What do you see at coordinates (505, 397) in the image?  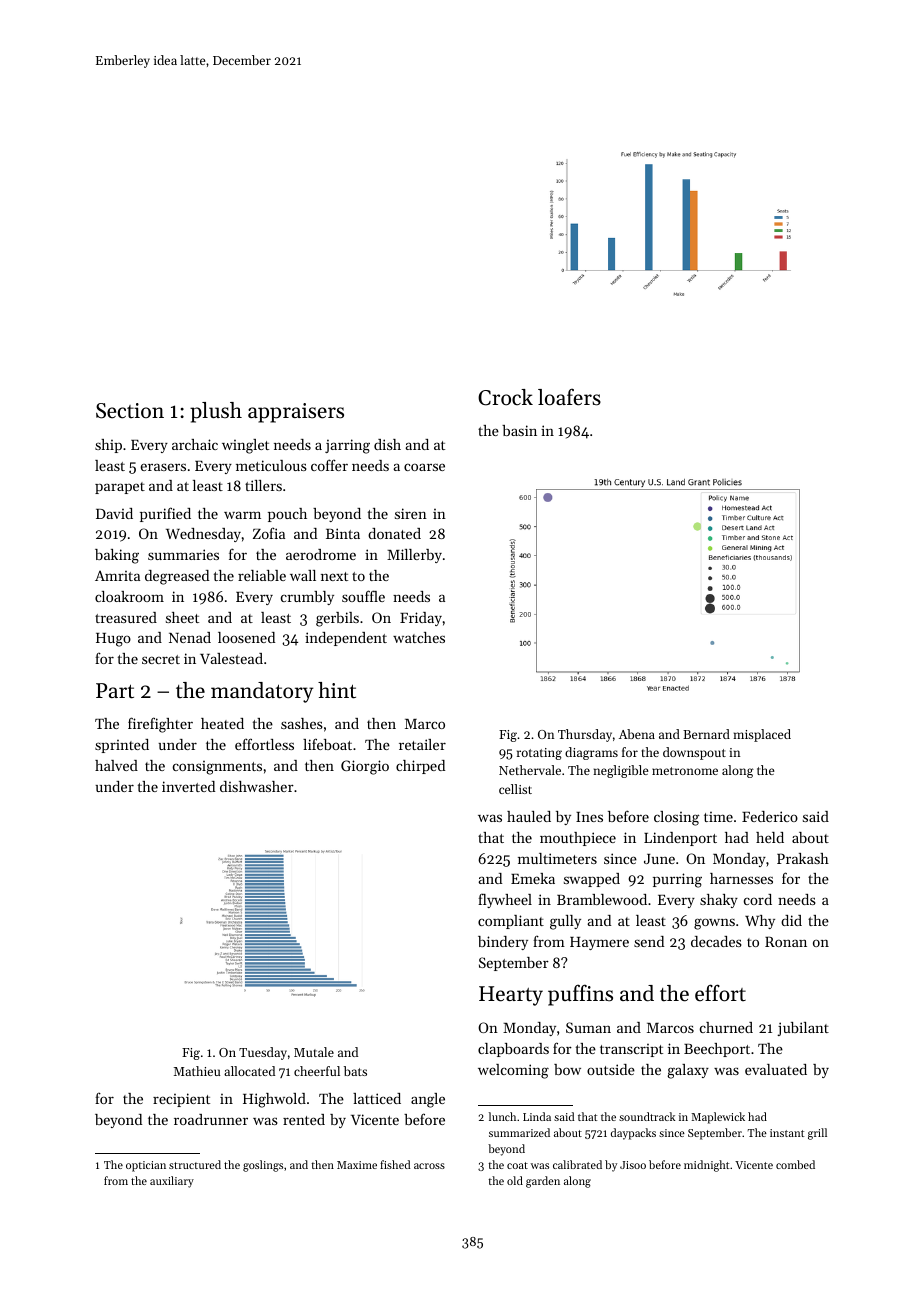 I see `Crock` at bounding box center [505, 397].
